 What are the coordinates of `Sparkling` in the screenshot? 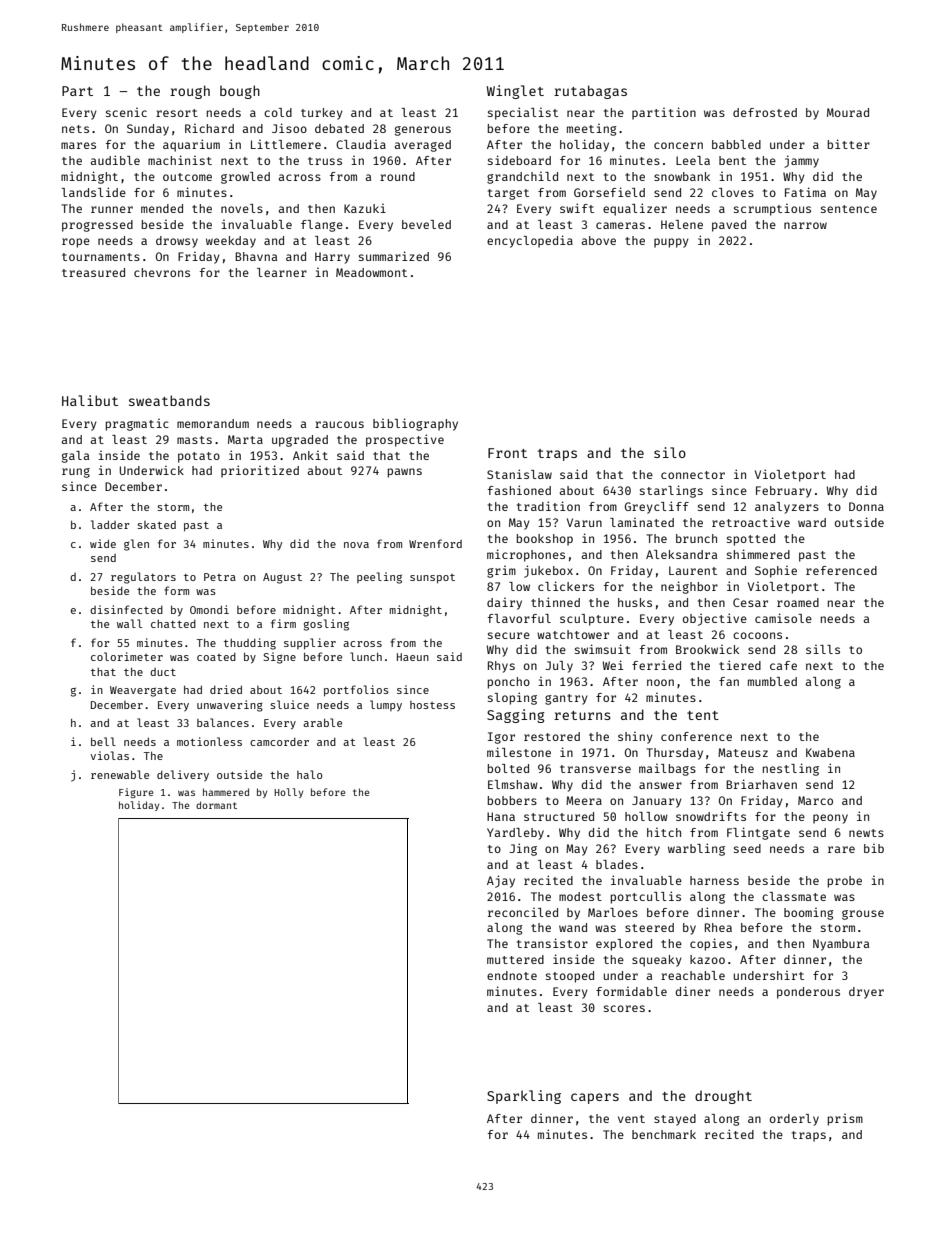 It's located at (524, 1097).
